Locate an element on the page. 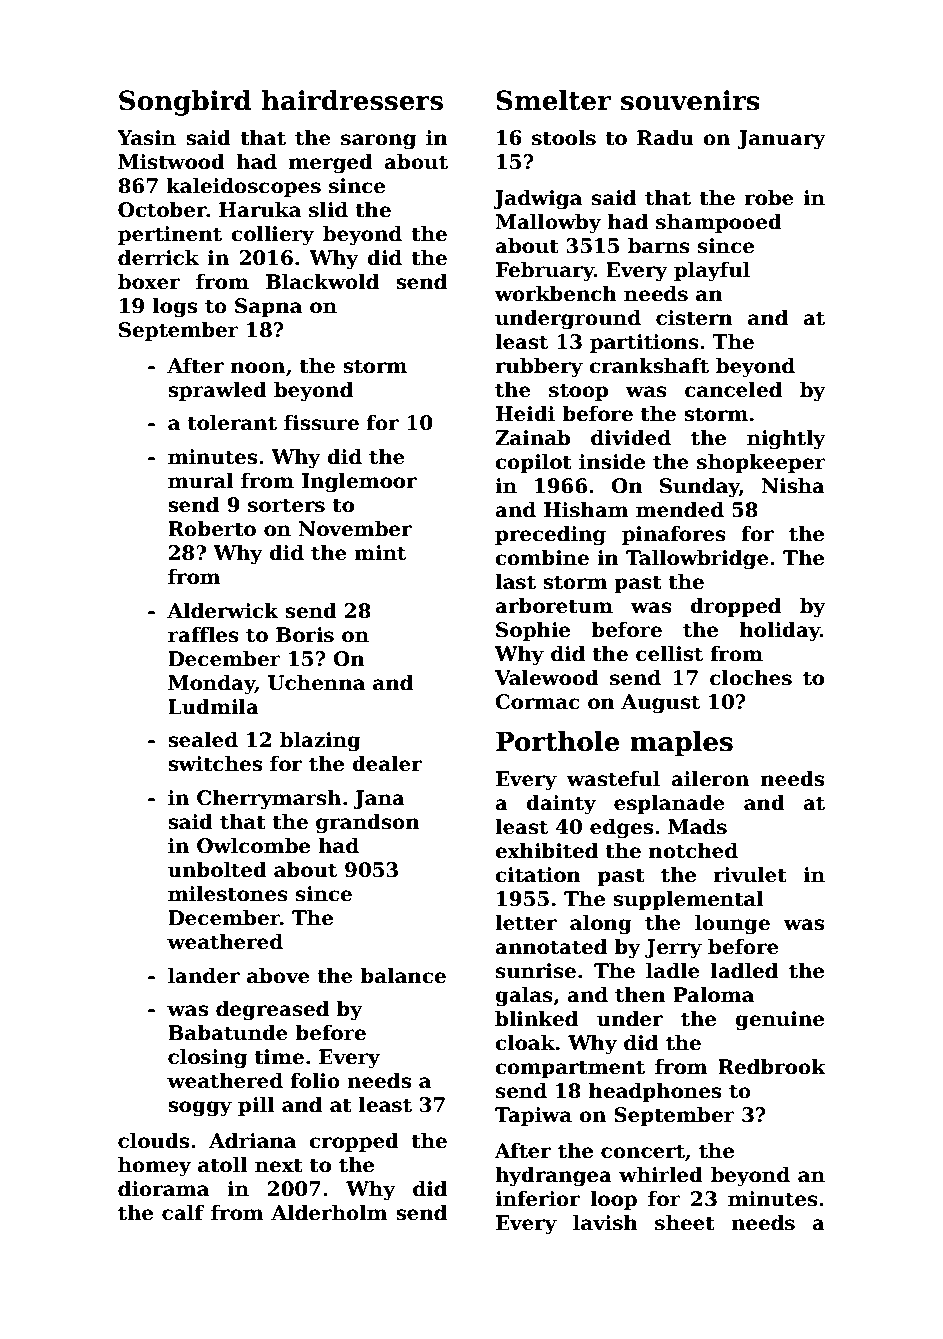 Image resolution: width=943 pixels, height=1339 pixels. lander is located at coordinates (204, 976).
